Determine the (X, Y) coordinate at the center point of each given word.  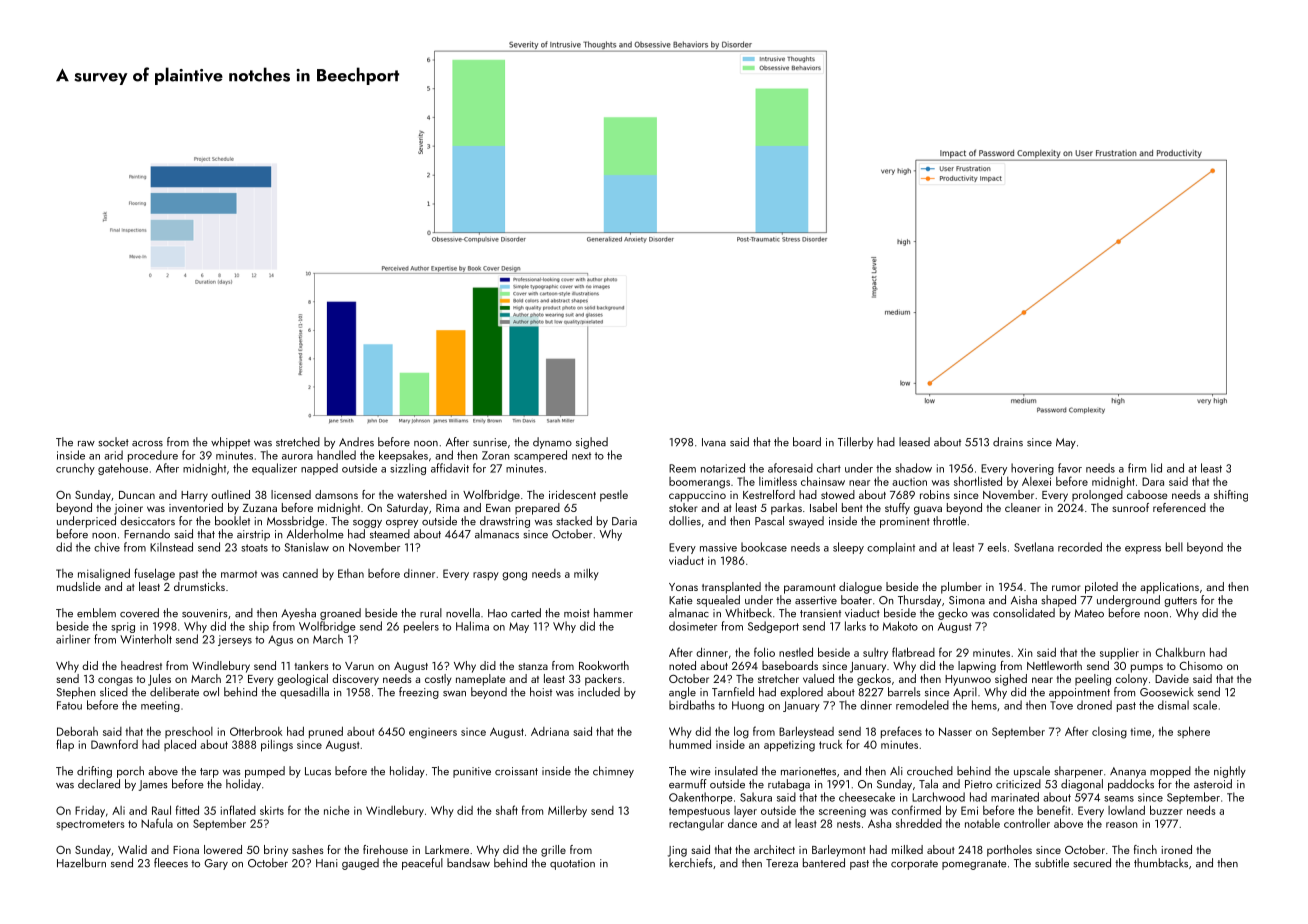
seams (1119, 799)
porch (130, 772)
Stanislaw (306, 547)
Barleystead (806, 732)
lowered (223, 849)
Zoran (496, 455)
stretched (298, 442)
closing (1109, 733)
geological (302, 680)
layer (745, 811)
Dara (1153, 481)
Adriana (550, 731)
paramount (809, 589)
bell (1174, 547)
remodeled (922, 705)
